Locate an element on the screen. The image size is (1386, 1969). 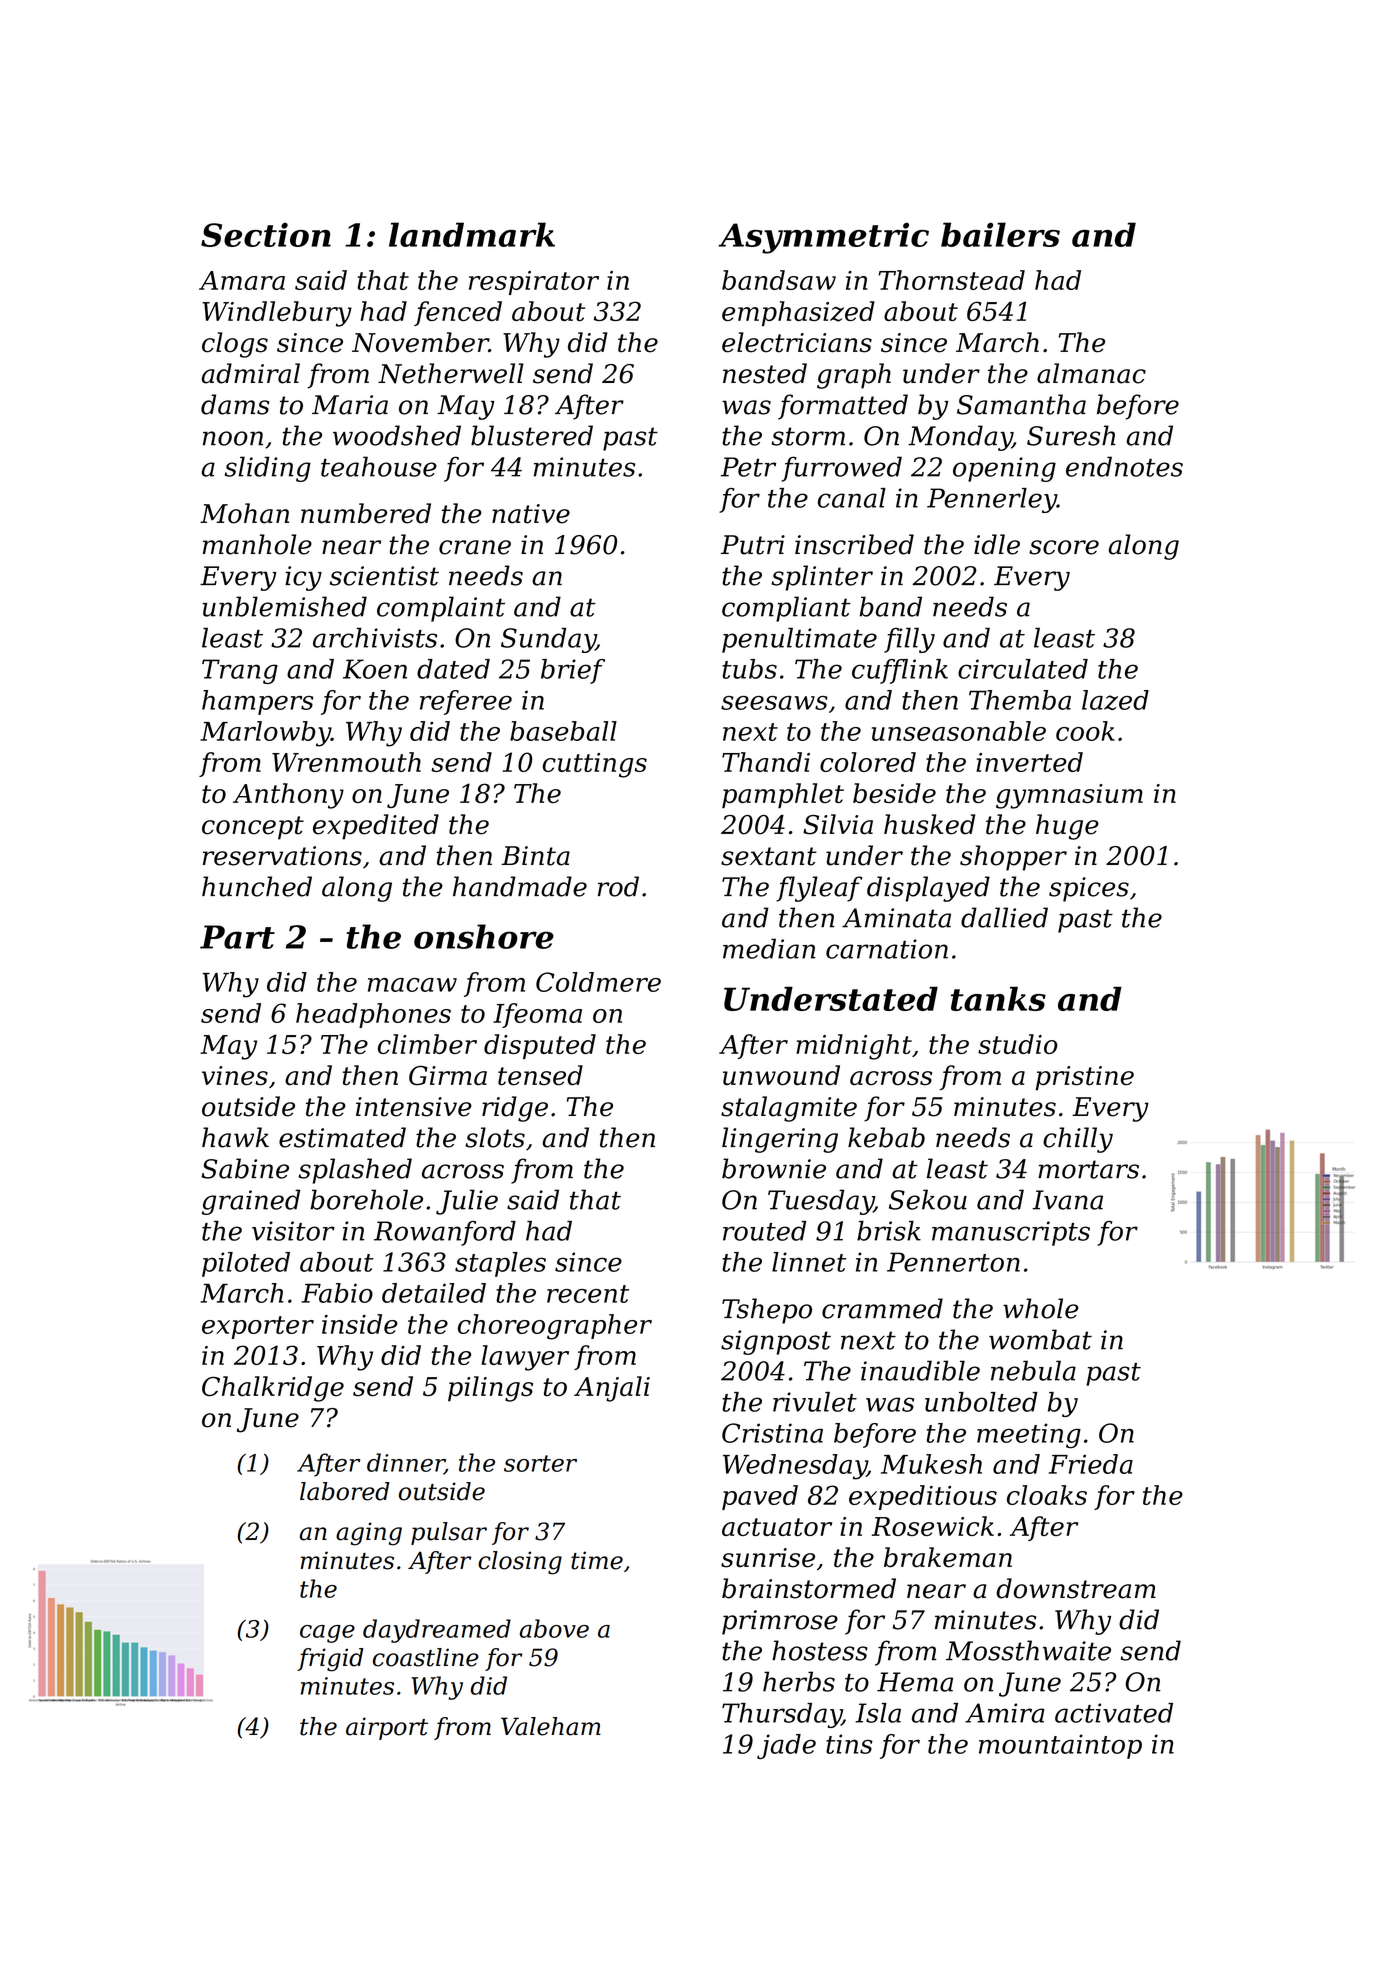
numbered is located at coordinates (366, 513).
